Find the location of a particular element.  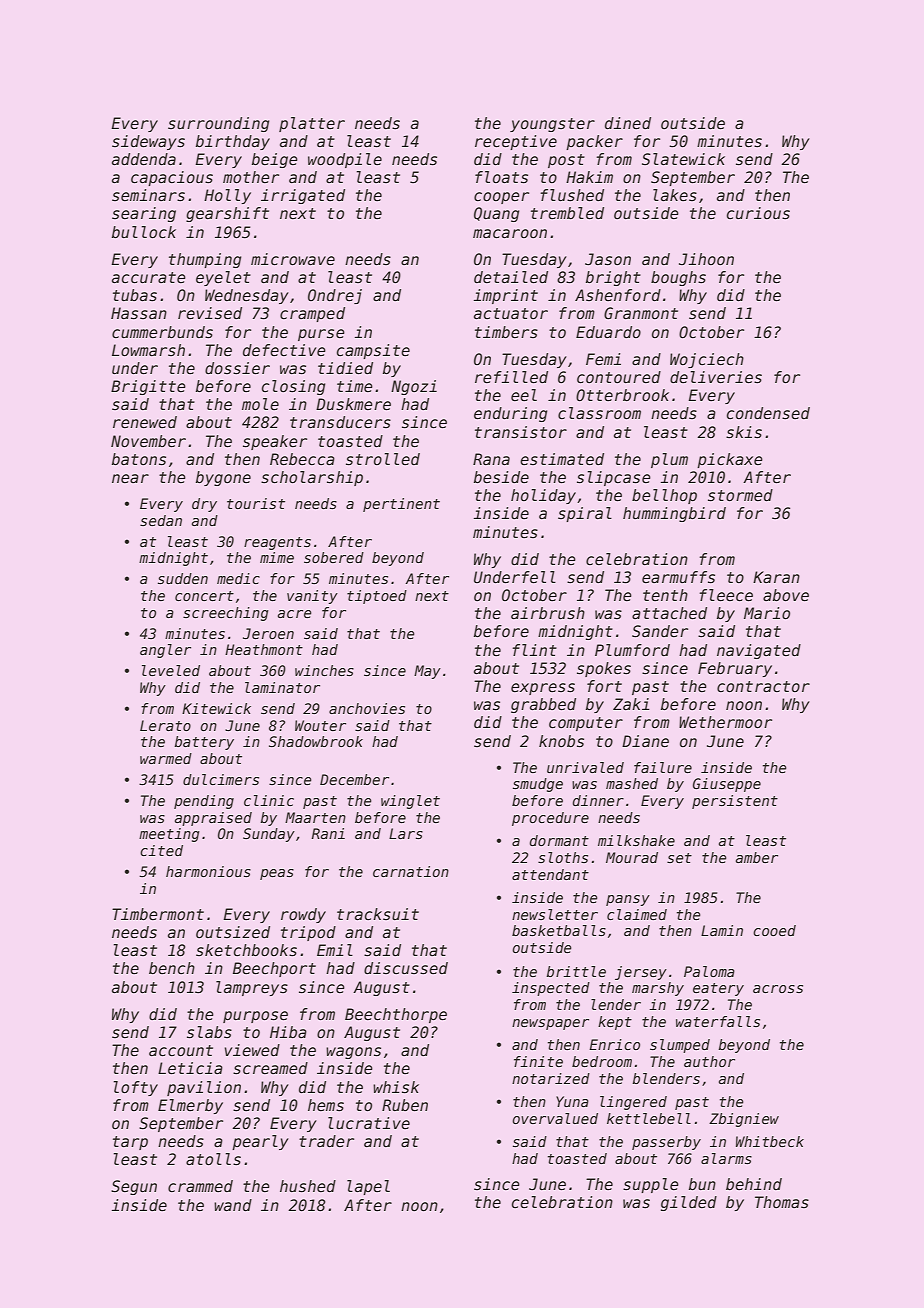

hummingbird is located at coordinates (674, 514).
